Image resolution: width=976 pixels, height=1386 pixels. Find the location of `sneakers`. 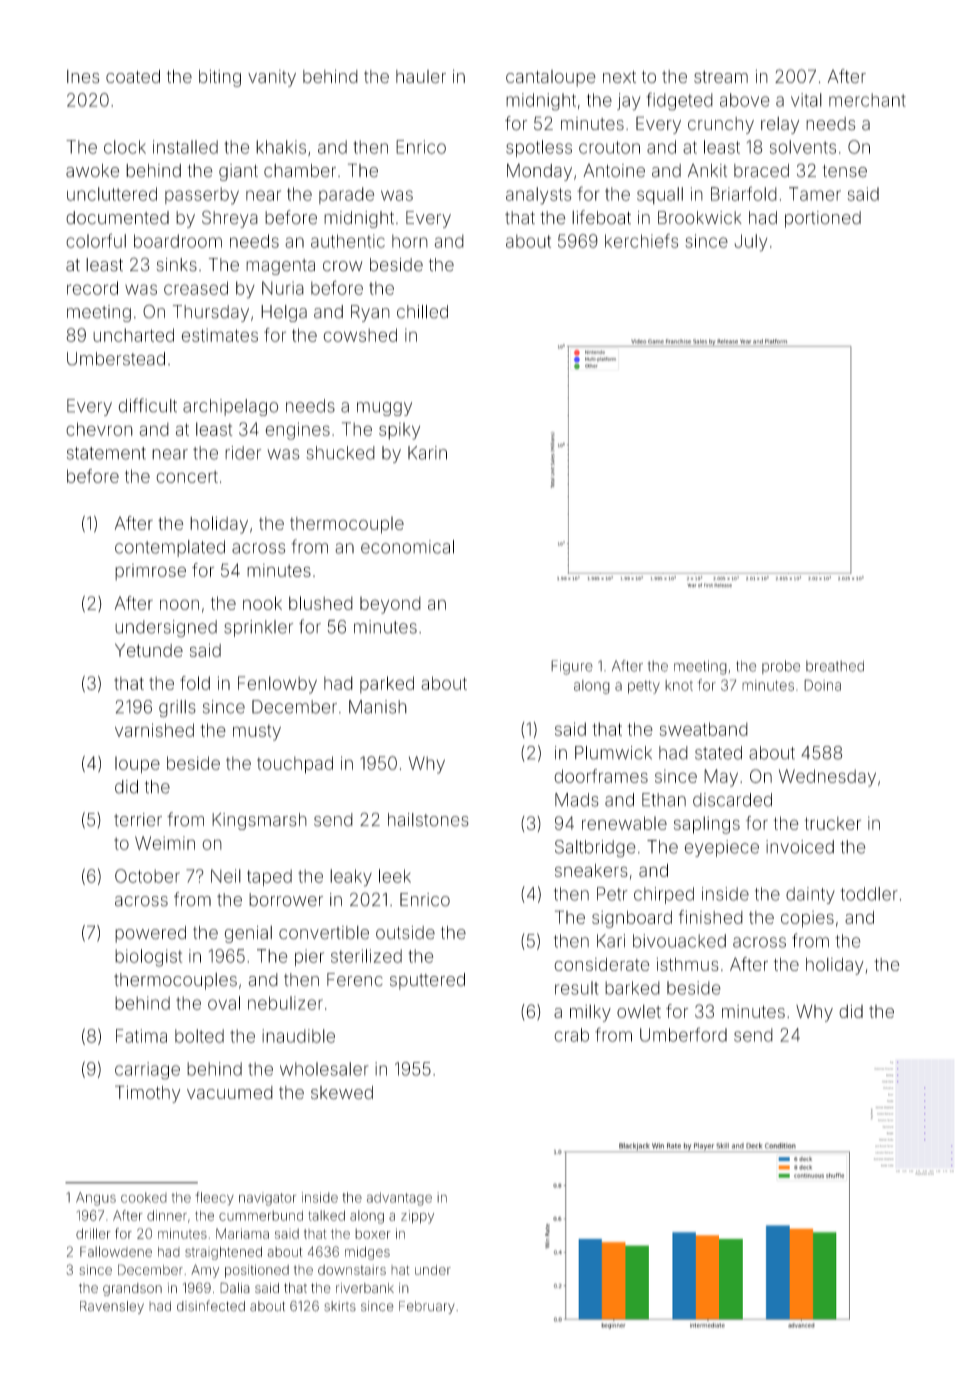

sneakers is located at coordinates (591, 870).
